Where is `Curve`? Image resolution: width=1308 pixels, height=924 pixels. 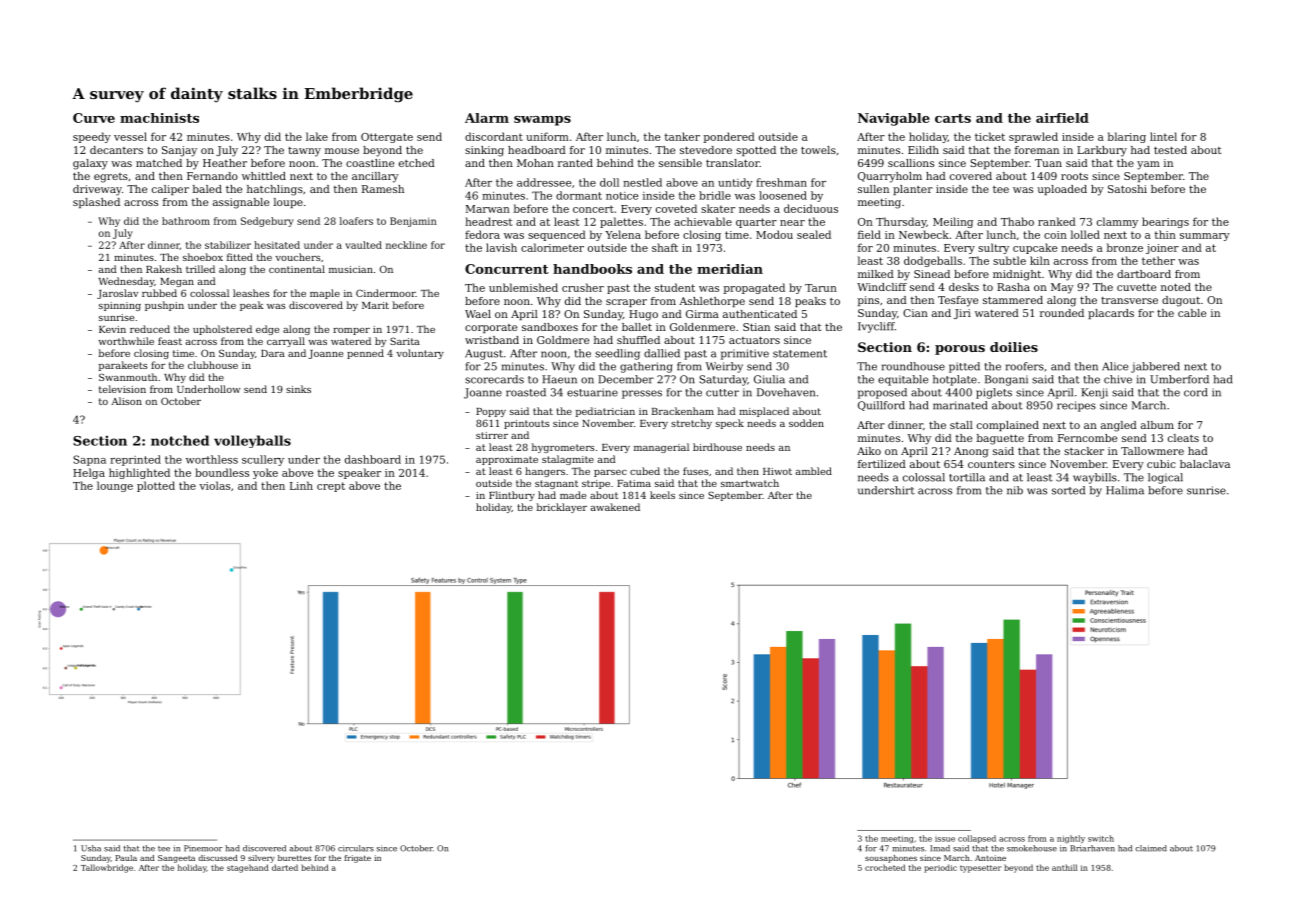
Curve is located at coordinates (94, 118).
